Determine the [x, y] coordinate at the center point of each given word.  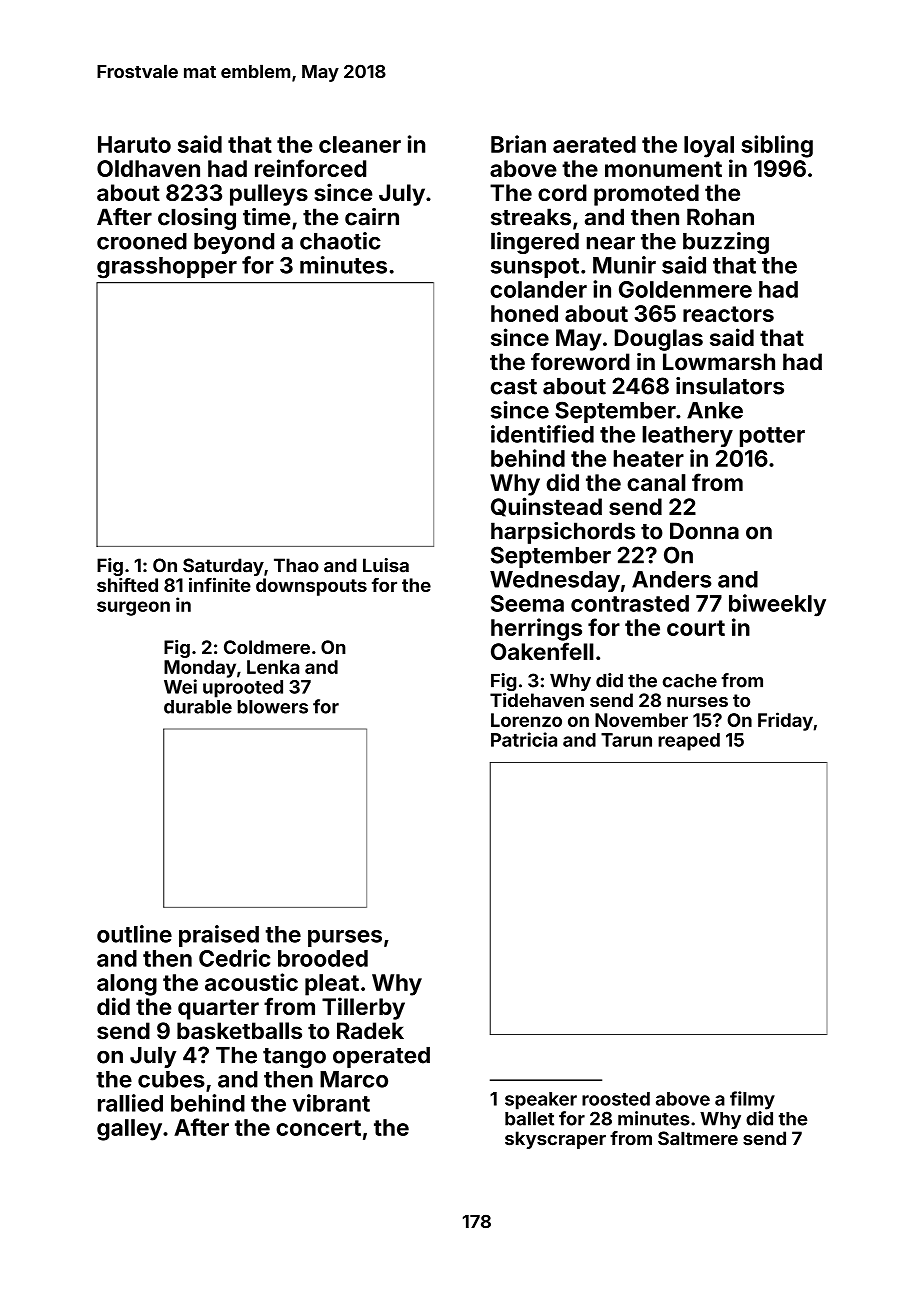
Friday [785, 721]
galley [129, 1130]
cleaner [360, 144]
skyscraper [555, 1140]
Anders [672, 579]
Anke [715, 410]
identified [542, 434]
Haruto [134, 144]
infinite [220, 584]
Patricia [524, 739]
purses [345, 938]
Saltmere [698, 1138]
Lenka [273, 667]
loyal [709, 147]
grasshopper [167, 268]
